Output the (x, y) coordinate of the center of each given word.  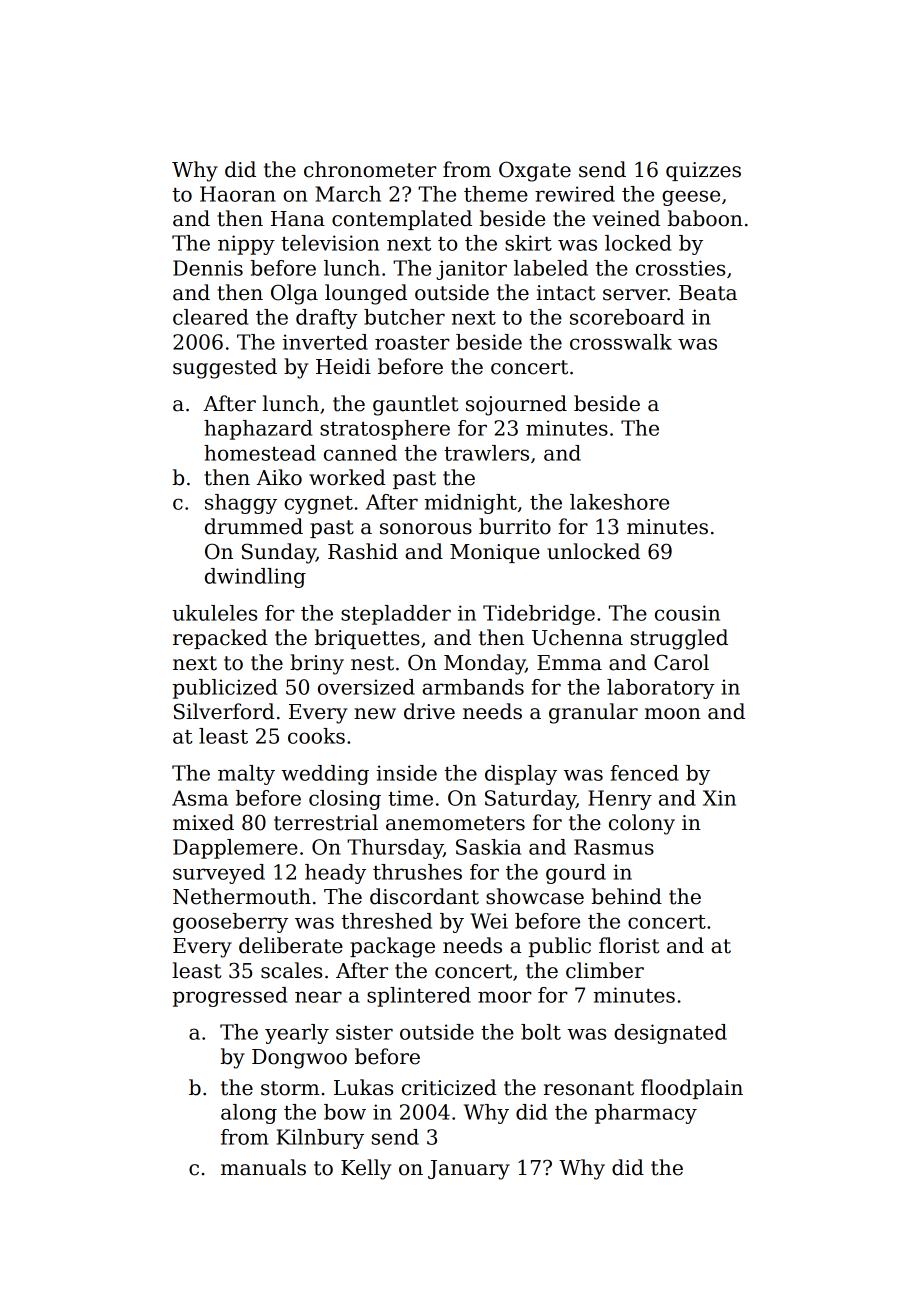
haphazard (258, 430)
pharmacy (646, 1114)
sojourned (516, 405)
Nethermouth (242, 896)
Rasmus (614, 847)
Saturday (530, 800)
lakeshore (619, 502)
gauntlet (415, 405)
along (249, 1114)
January (469, 1170)
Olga (294, 294)
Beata (708, 293)
